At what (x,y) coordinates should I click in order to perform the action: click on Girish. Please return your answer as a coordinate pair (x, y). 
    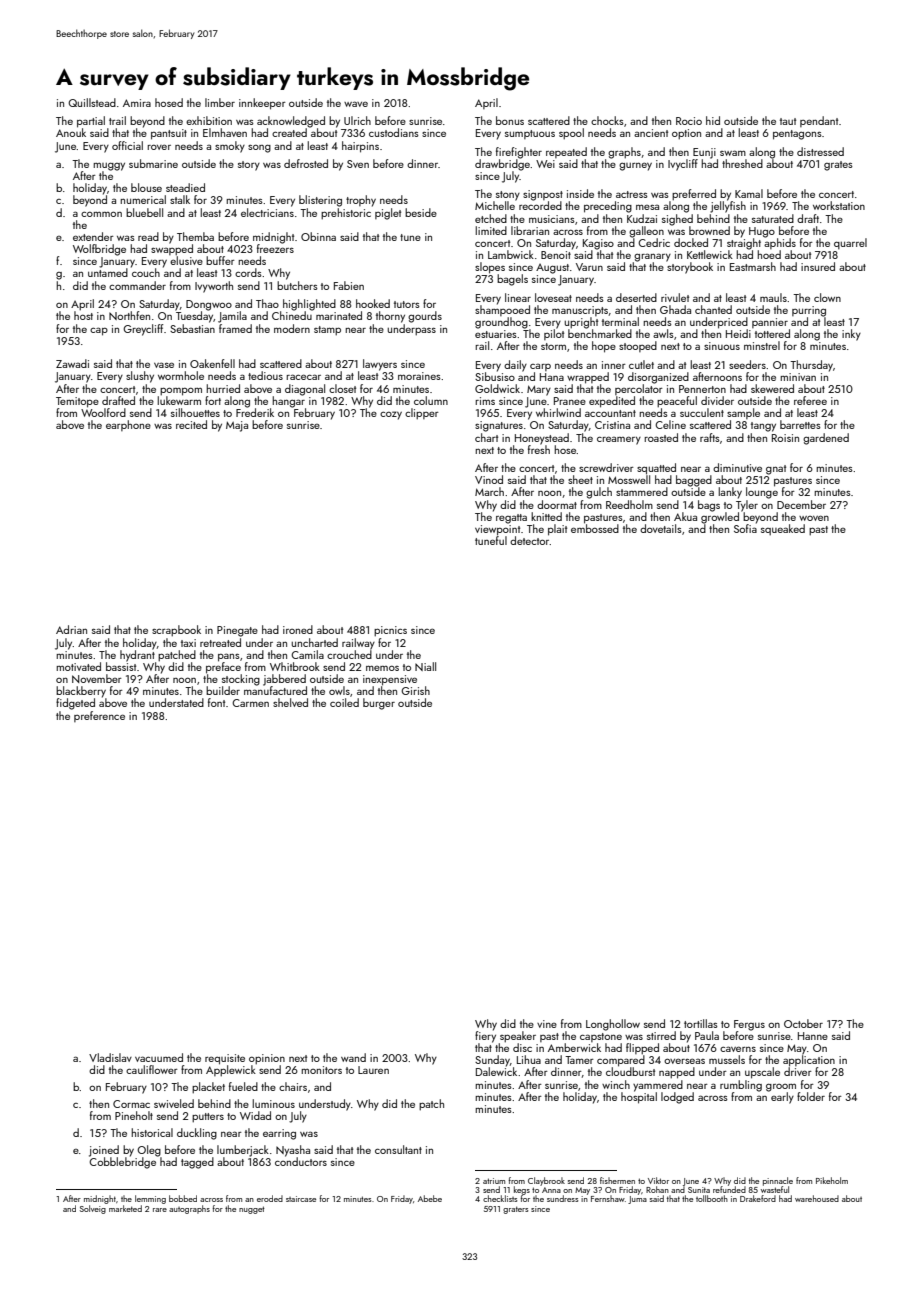
    Looking at the image, I should click on (415, 690).
